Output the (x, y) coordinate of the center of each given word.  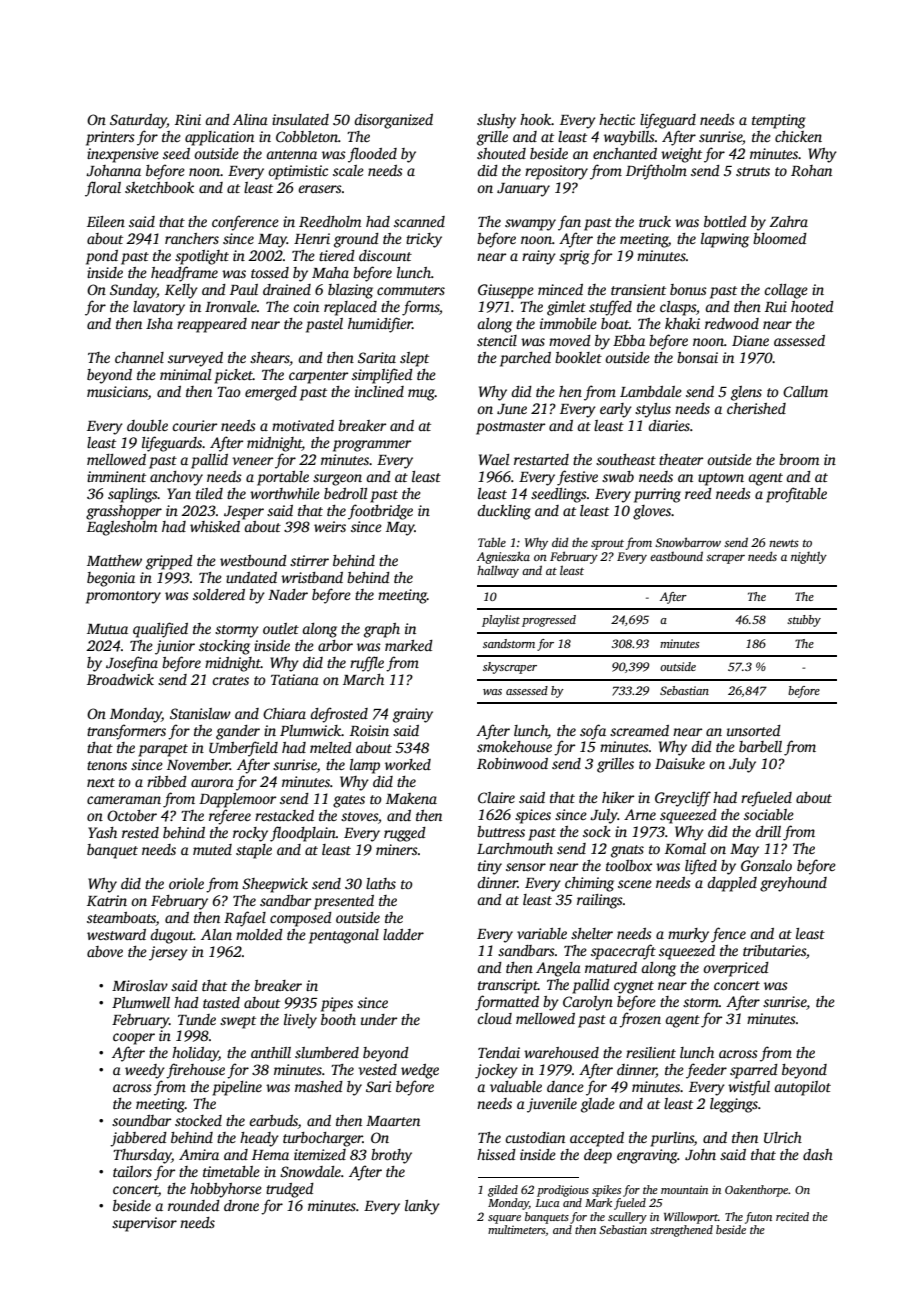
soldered (219, 594)
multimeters (517, 1230)
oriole (186, 883)
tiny (490, 867)
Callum (805, 391)
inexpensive (123, 155)
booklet (578, 357)
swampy (530, 225)
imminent (116, 476)
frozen (640, 1020)
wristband (312, 577)
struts (753, 171)
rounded (194, 1205)
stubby (804, 621)
